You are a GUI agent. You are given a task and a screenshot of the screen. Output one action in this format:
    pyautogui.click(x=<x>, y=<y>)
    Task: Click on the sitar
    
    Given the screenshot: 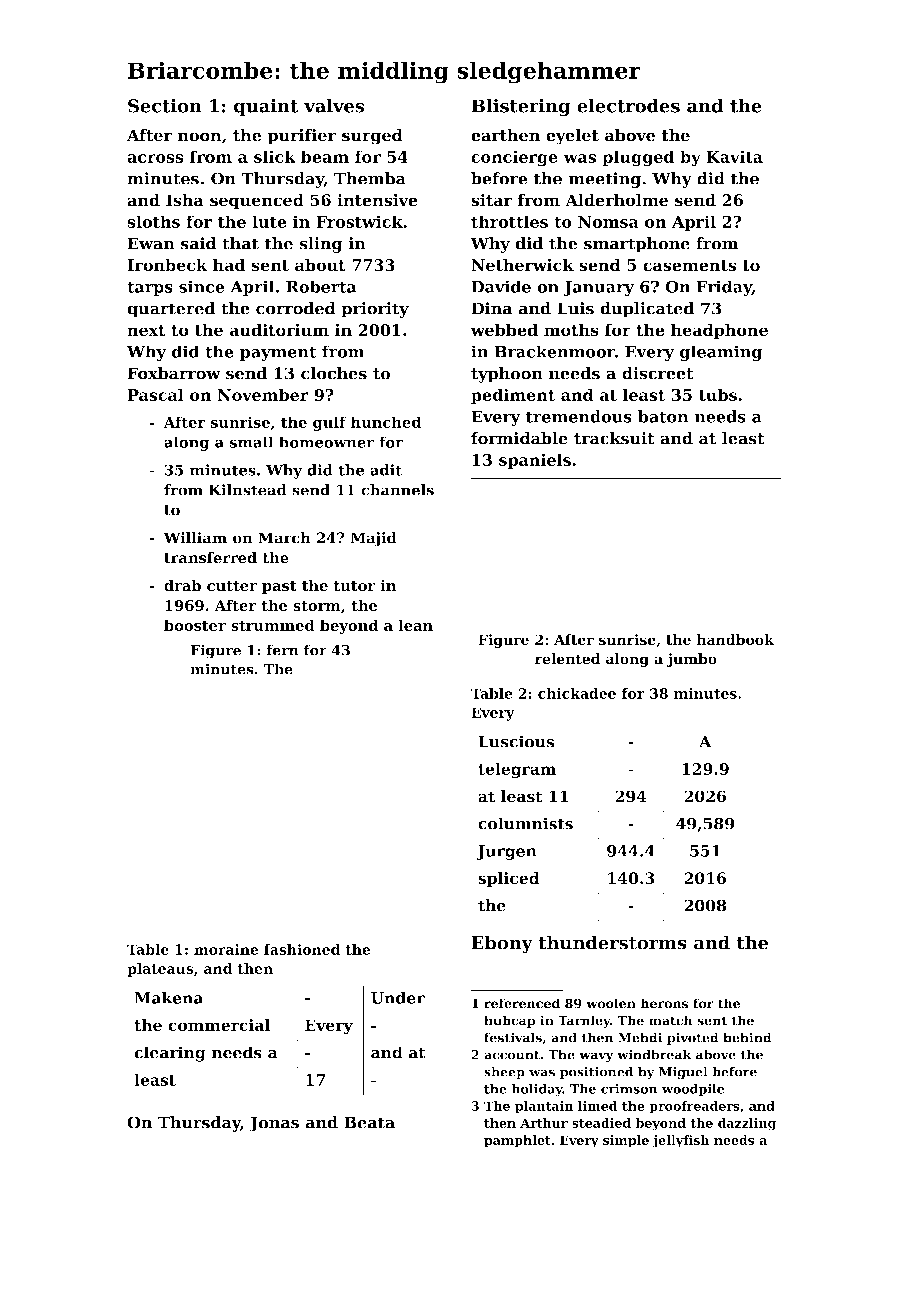 What is the action you would take?
    pyautogui.click(x=491, y=200)
